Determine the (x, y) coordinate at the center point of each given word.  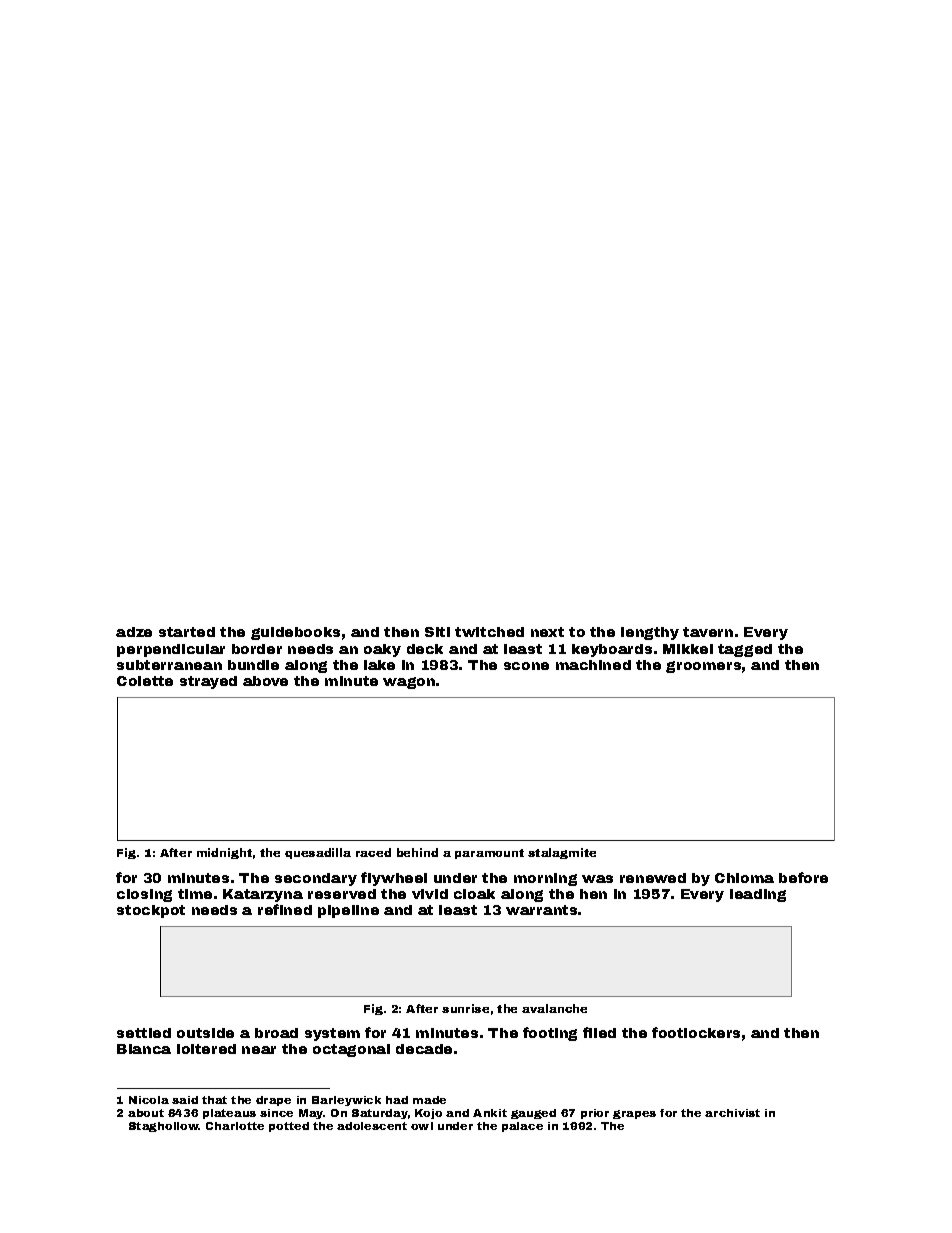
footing (550, 1034)
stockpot (151, 911)
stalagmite (562, 853)
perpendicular (171, 650)
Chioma (744, 878)
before (803, 877)
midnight (224, 853)
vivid (430, 894)
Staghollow (164, 1127)
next (547, 632)
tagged (745, 650)
